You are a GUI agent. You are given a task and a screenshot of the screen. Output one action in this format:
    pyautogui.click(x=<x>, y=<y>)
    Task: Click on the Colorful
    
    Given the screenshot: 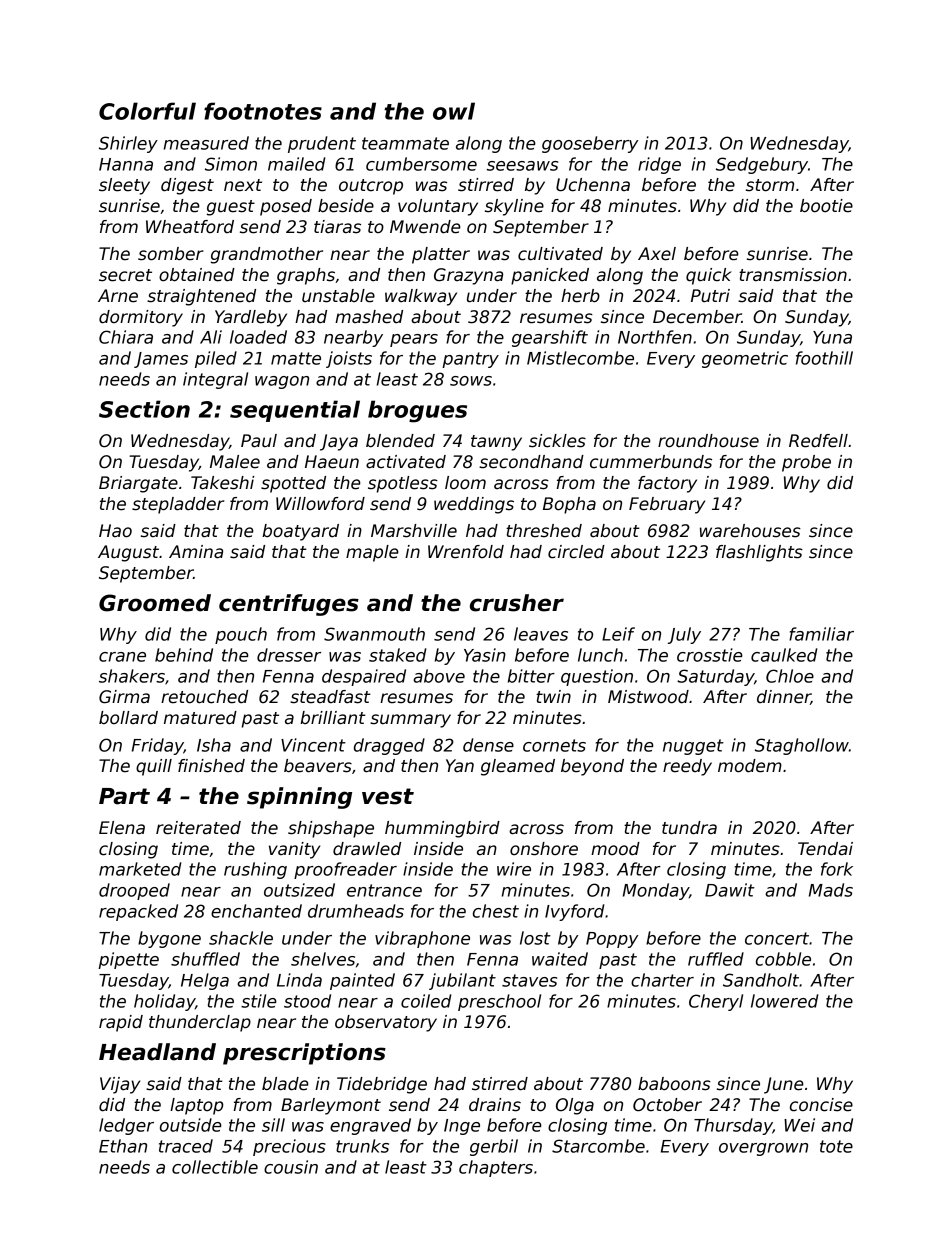 What is the action you would take?
    pyautogui.click(x=147, y=111)
